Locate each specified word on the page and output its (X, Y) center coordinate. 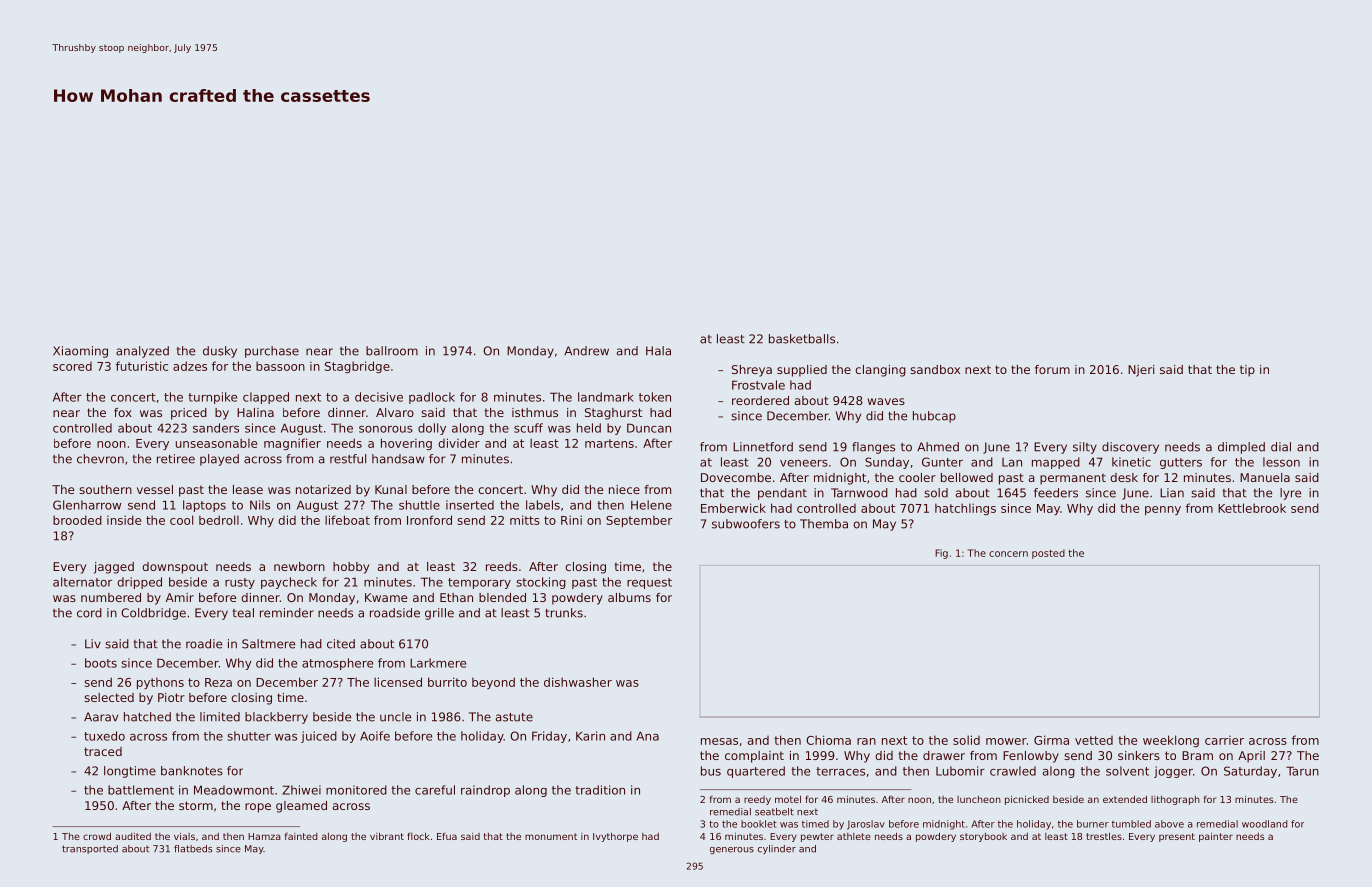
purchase (272, 352)
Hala (658, 351)
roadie (204, 644)
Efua (447, 836)
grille (439, 614)
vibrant (387, 836)
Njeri (1141, 371)
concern (1008, 554)
